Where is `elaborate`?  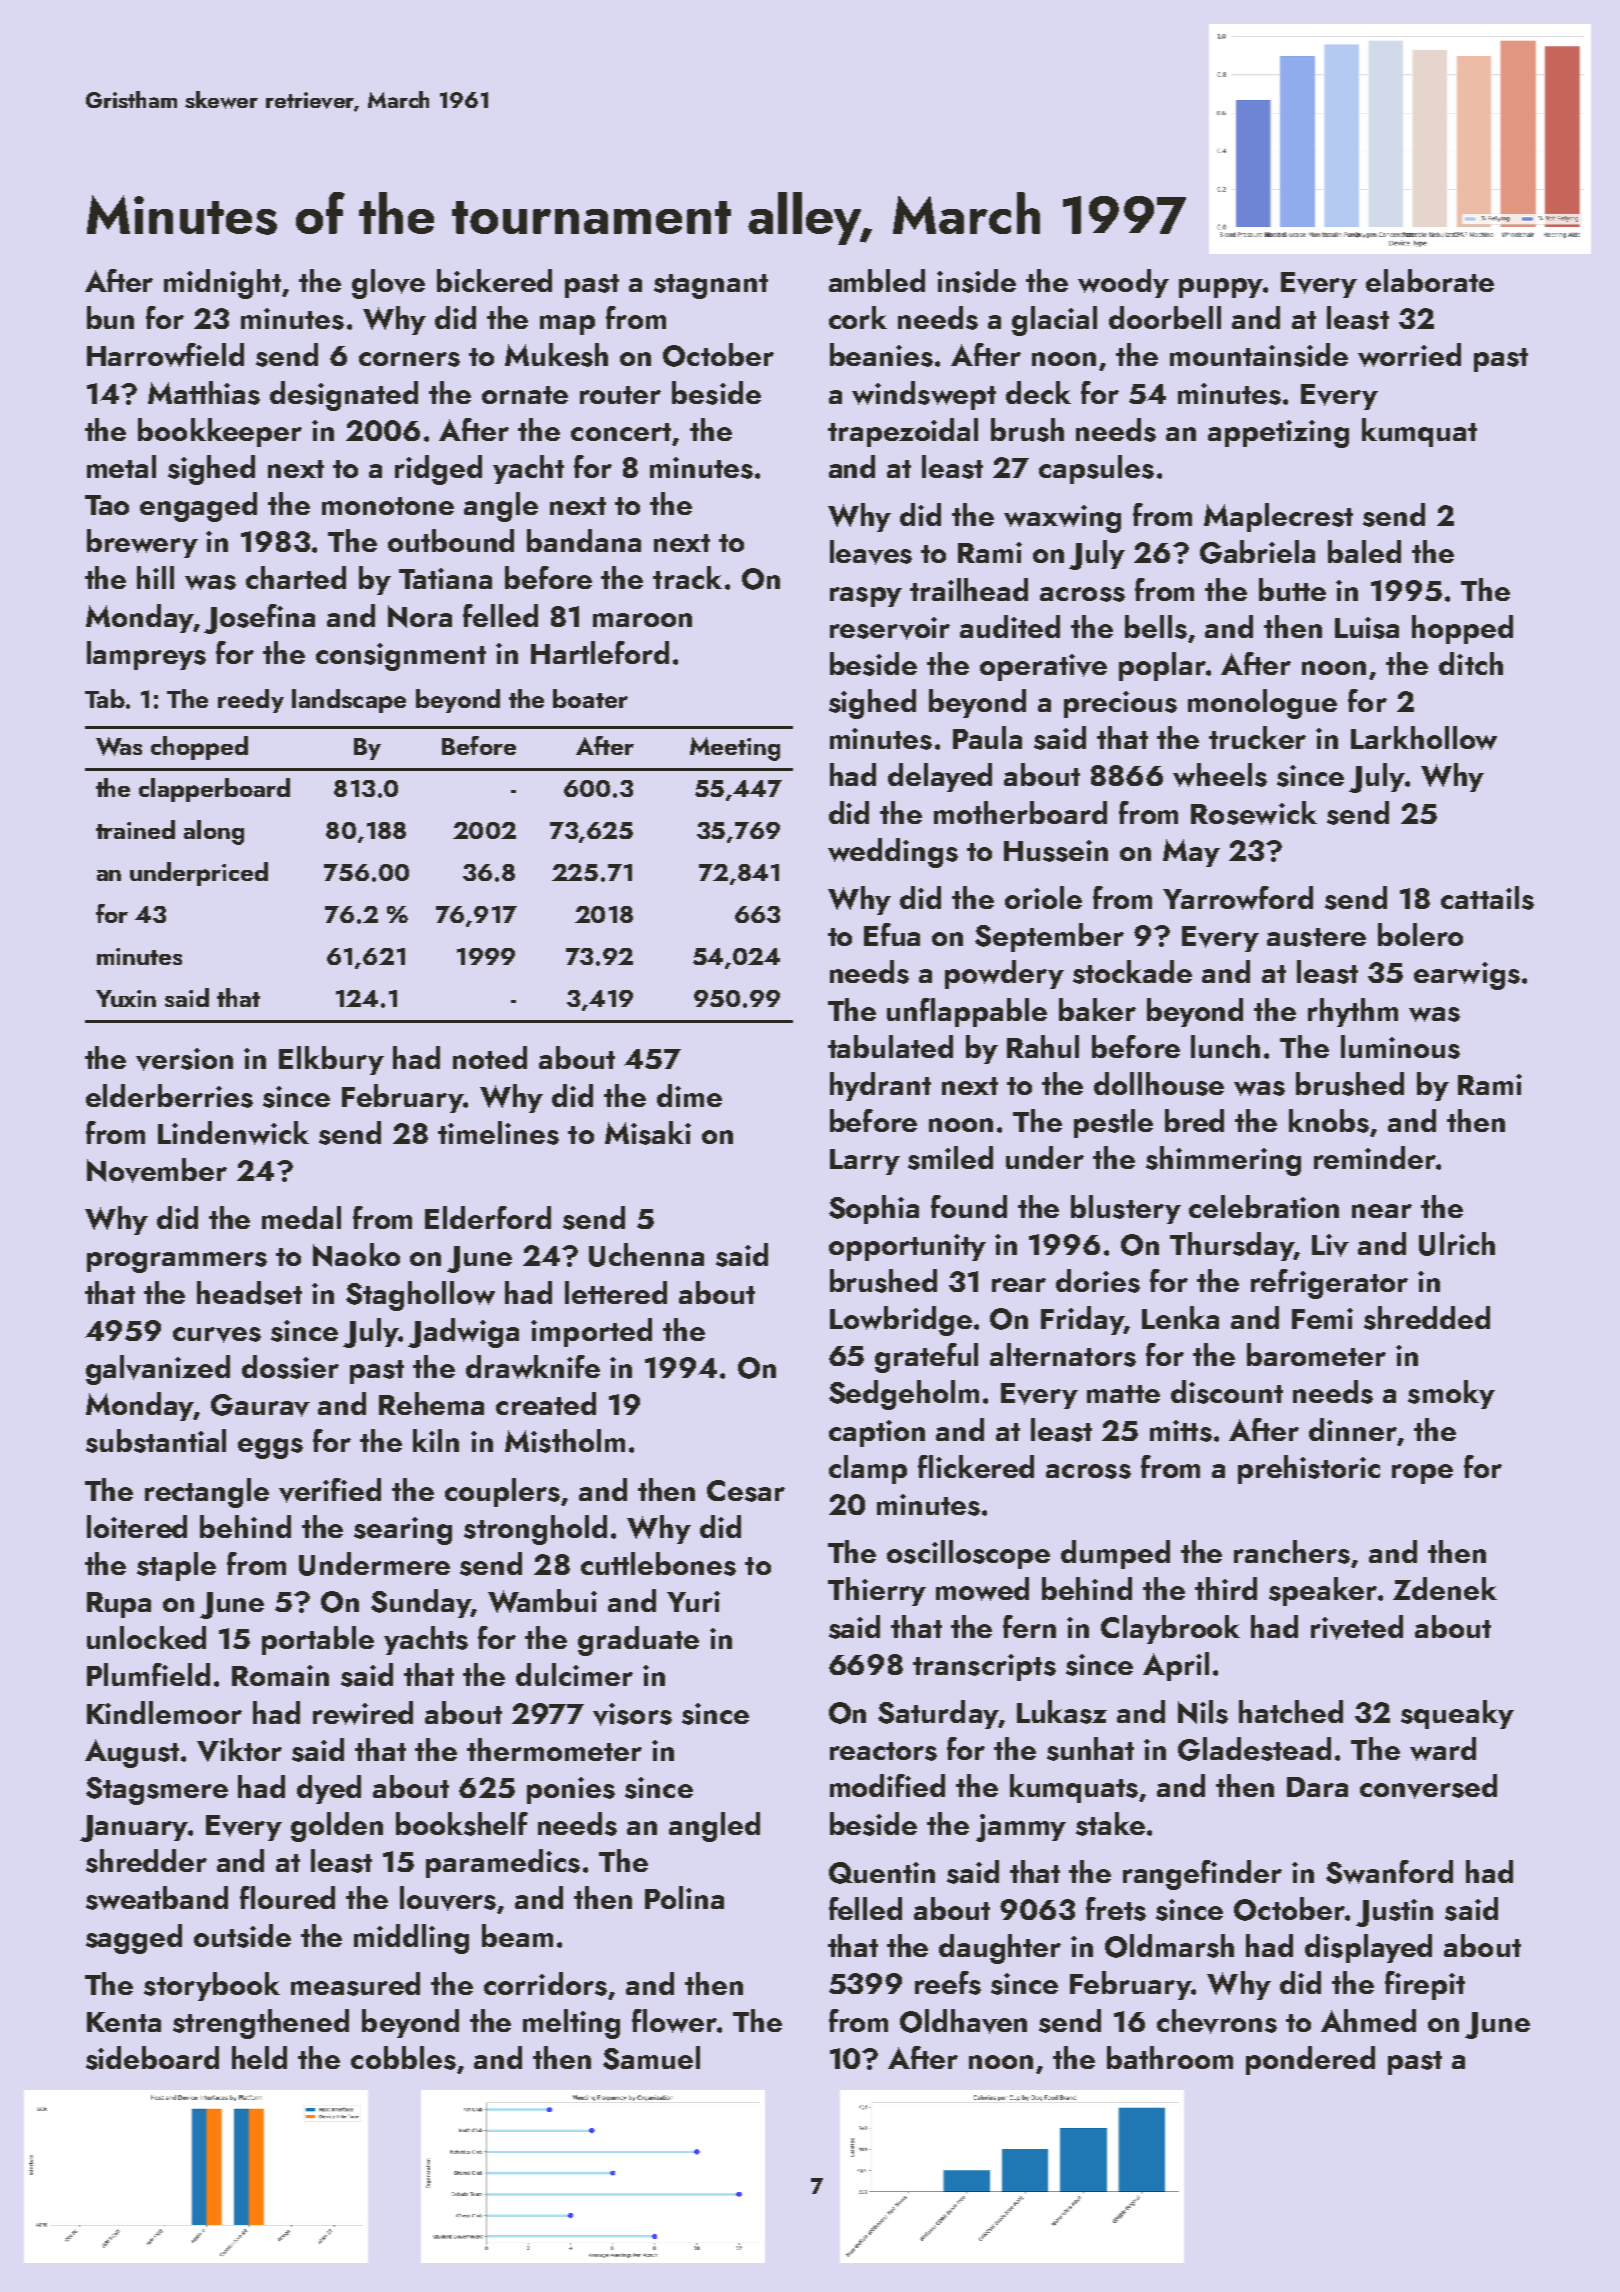
elaborate is located at coordinates (1430, 280).
